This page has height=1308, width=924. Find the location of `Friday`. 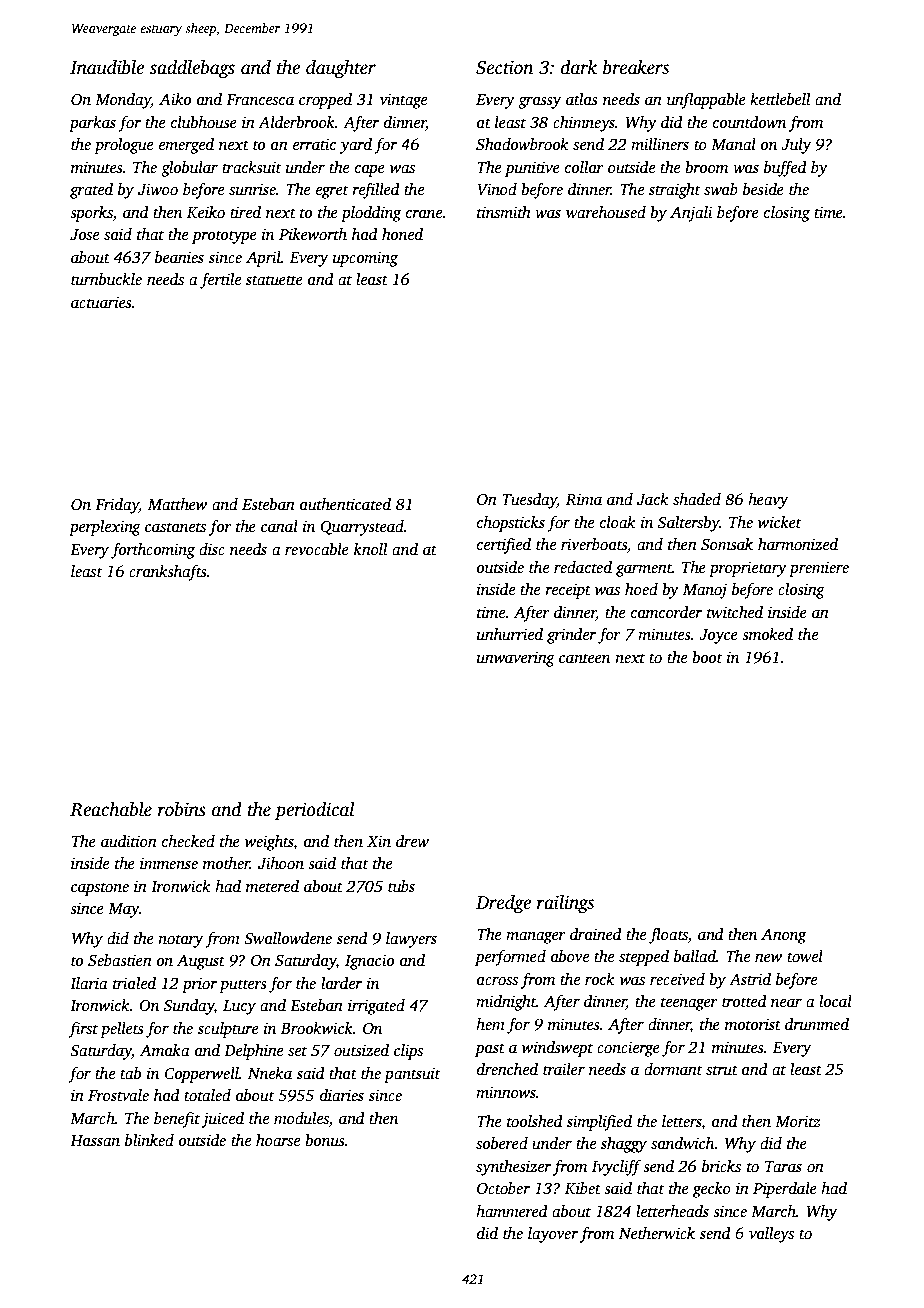

Friday is located at coordinates (117, 506).
